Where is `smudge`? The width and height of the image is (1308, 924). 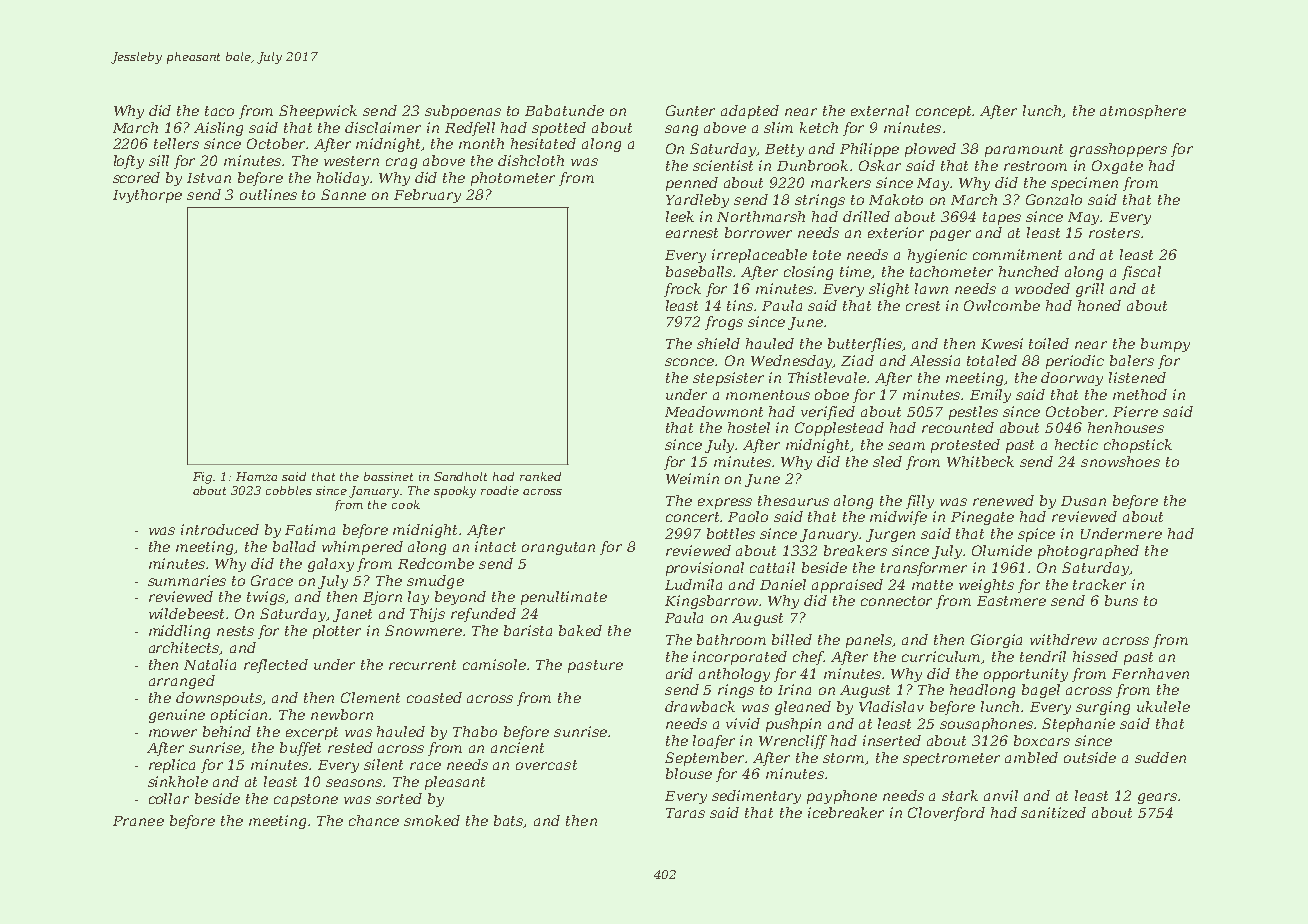
smudge is located at coordinates (435, 582).
